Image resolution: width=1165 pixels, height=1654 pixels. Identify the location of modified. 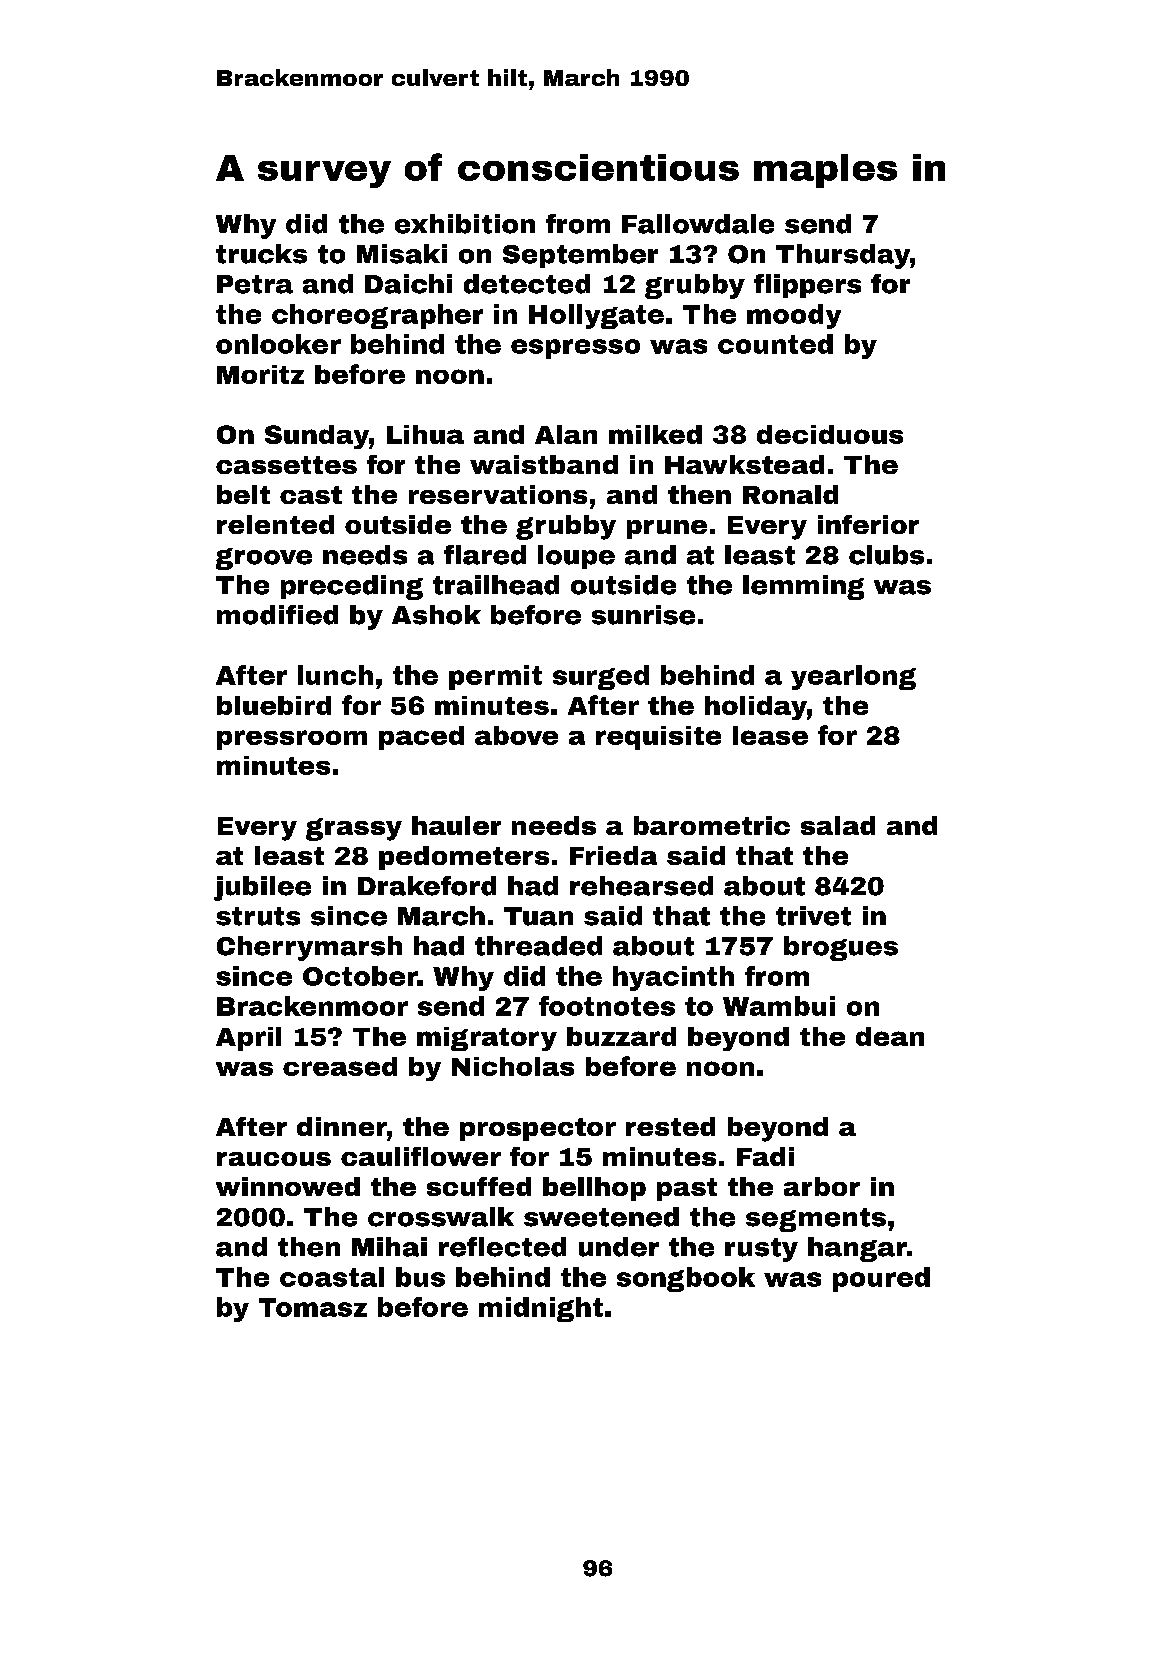
(277, 615).
